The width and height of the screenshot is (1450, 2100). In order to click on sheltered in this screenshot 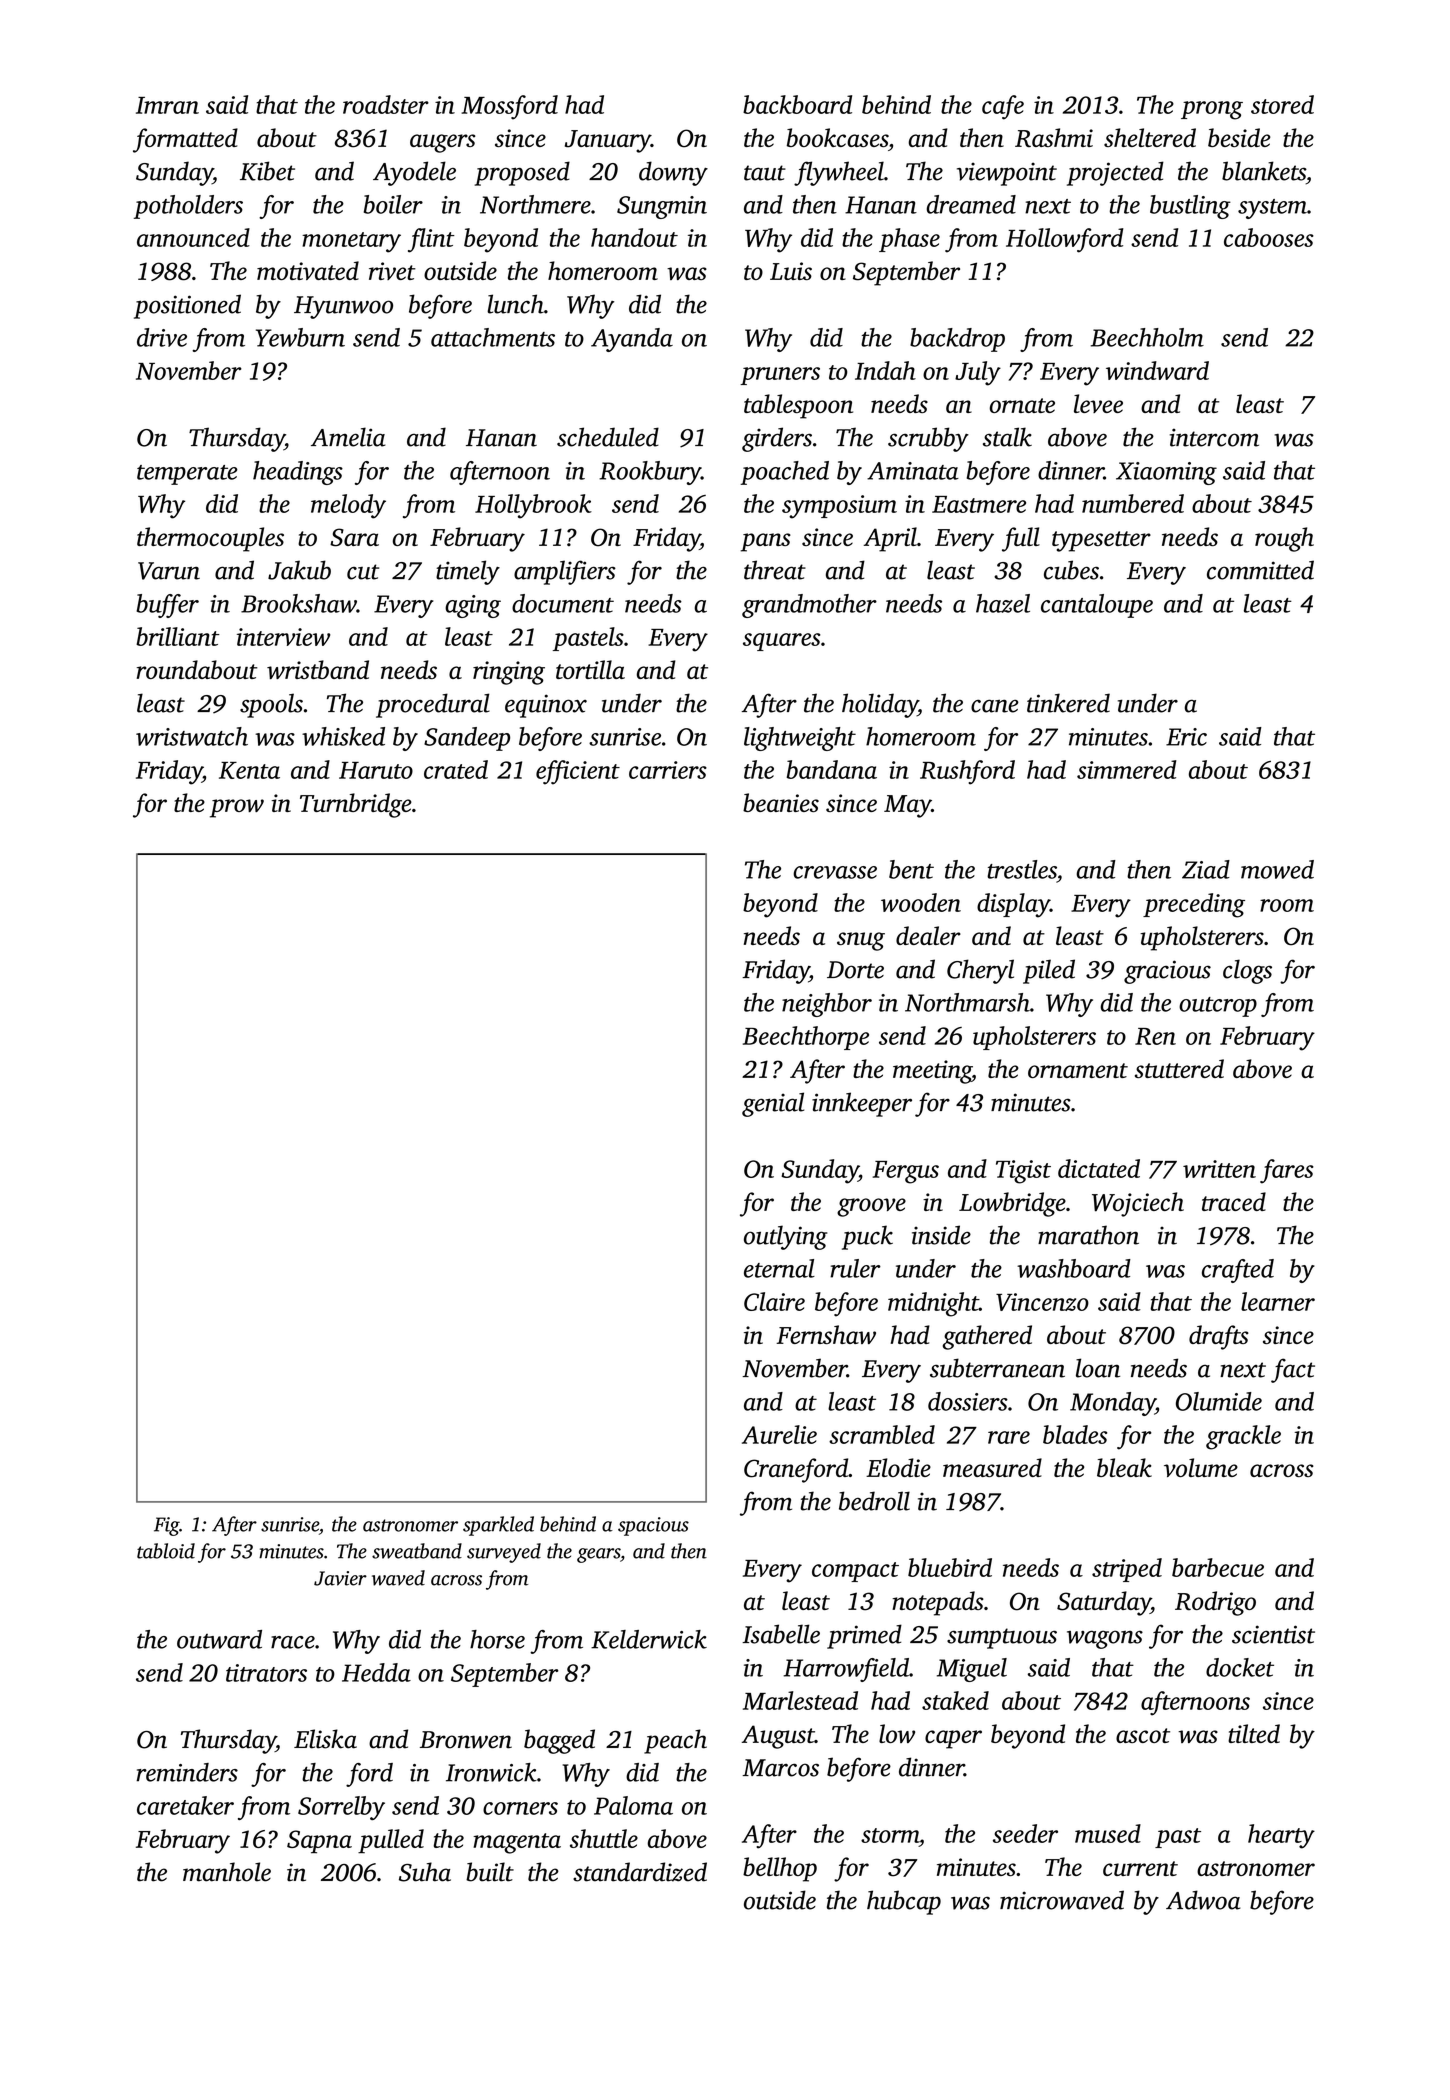, I will do `click(1150, 137)`.
